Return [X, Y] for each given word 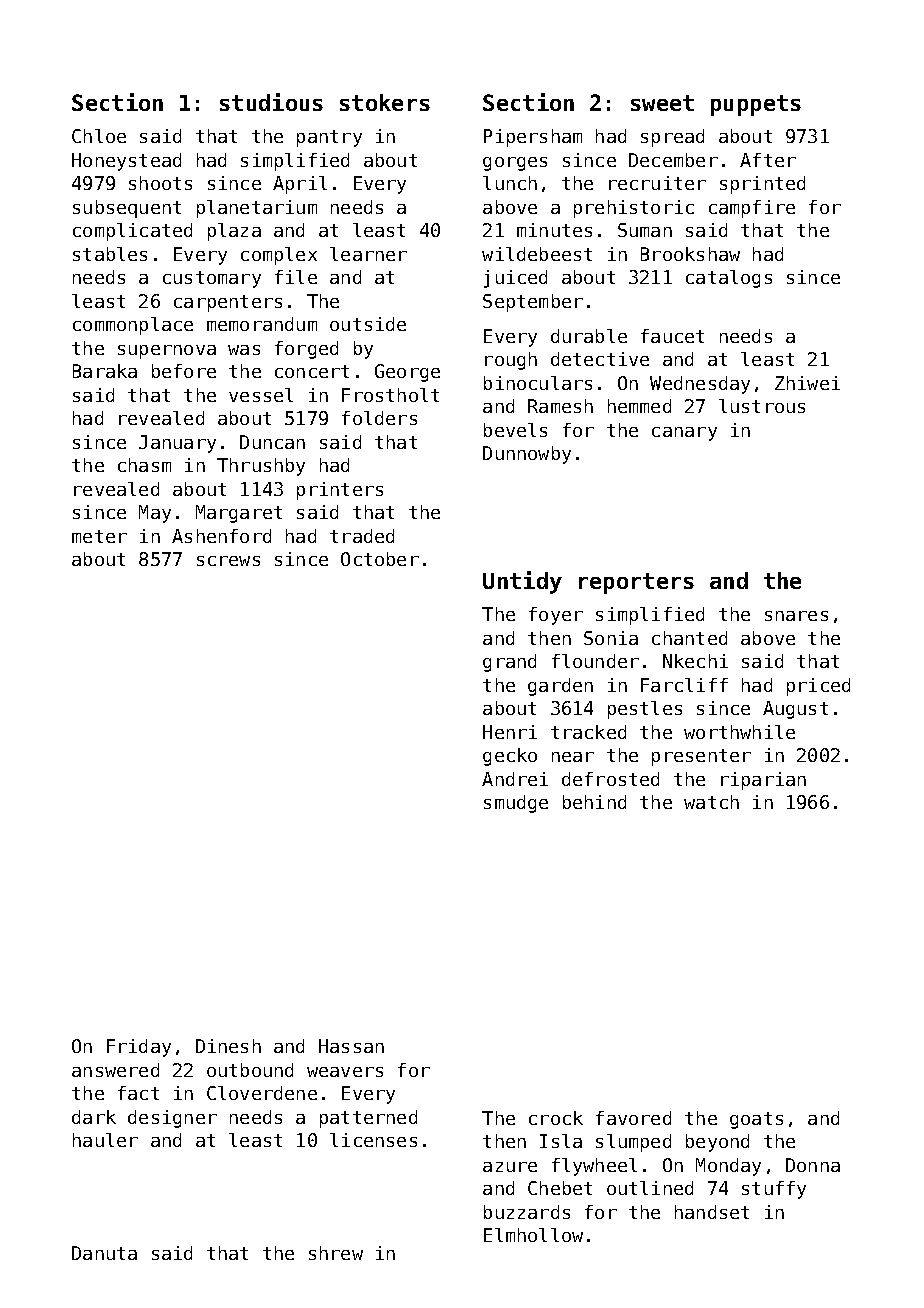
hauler [105, 1140]
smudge [516, 804]
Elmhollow [533, 1235]
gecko [510, 757]
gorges [515, 164]
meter [99, 536]
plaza [234, 232]
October [380, 559]
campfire [752, 209]
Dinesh [228, 1046]
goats [756, 1120]
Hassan [351, 1046]
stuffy [774, 1190]
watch [711, 802]
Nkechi [695, 661]
